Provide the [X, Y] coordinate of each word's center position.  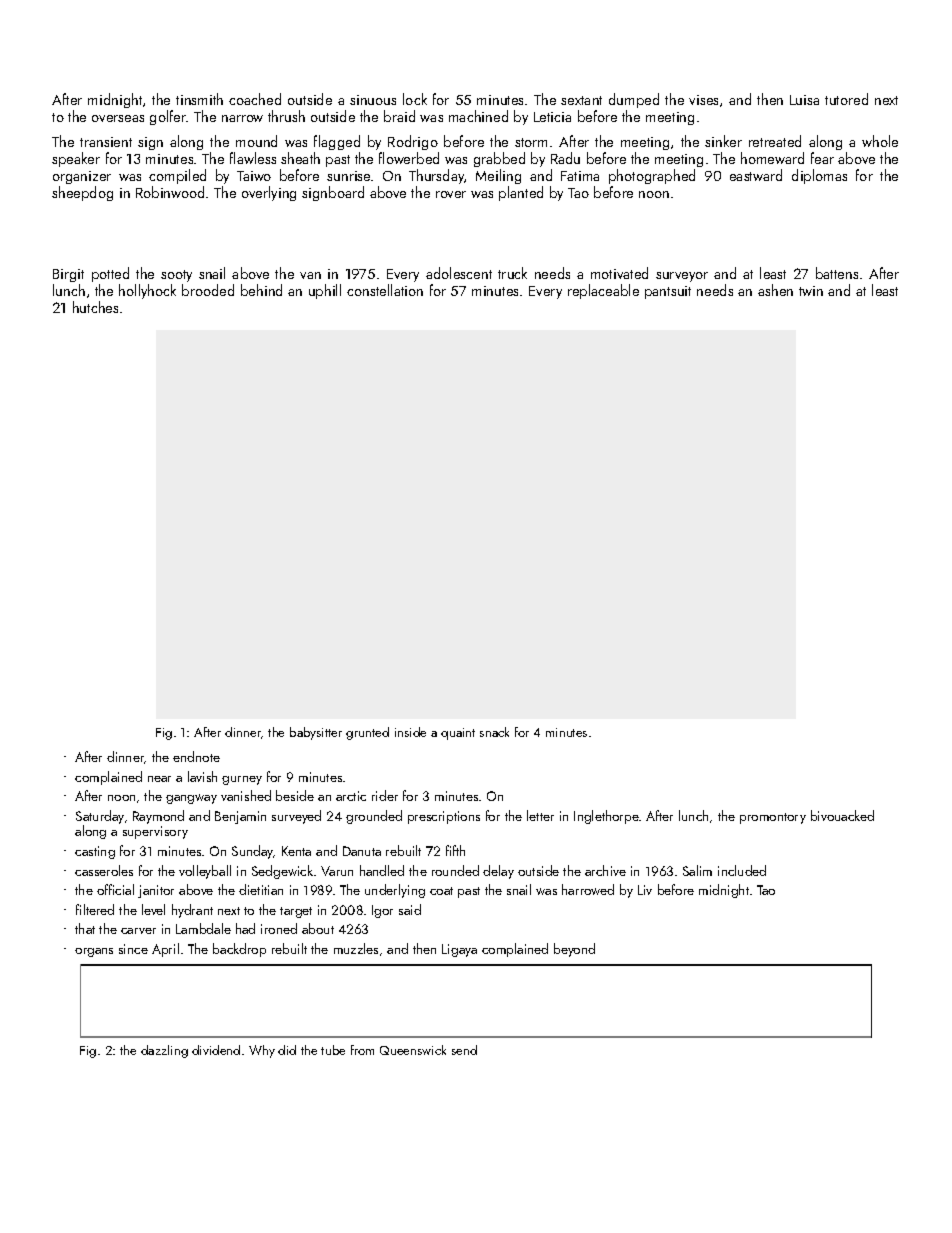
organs [94, 952]
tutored [846, 99]
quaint [458, 734]
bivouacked [842, 815]
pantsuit [668, 292]
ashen [775, 290]
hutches [95, 307]
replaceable [603, 291]
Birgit [68, 275]
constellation [385, 290]
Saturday [100, 817]
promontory [773, 818]
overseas [118, 118]
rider [385, 795]
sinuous [373, 100]
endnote [196, 756]
